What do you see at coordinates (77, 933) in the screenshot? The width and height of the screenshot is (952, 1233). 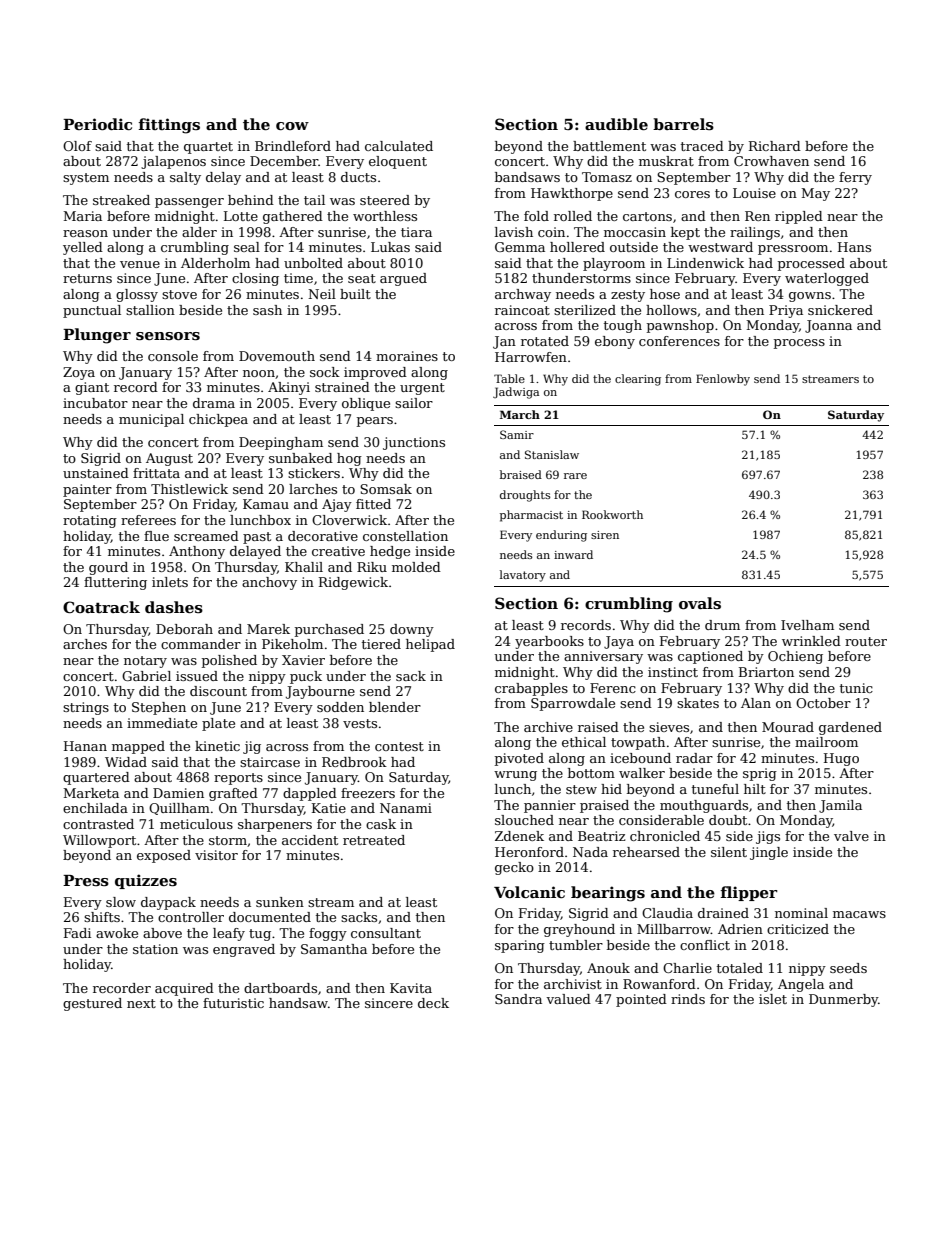 I see `Fadi` at bounding box center [77, 933].
